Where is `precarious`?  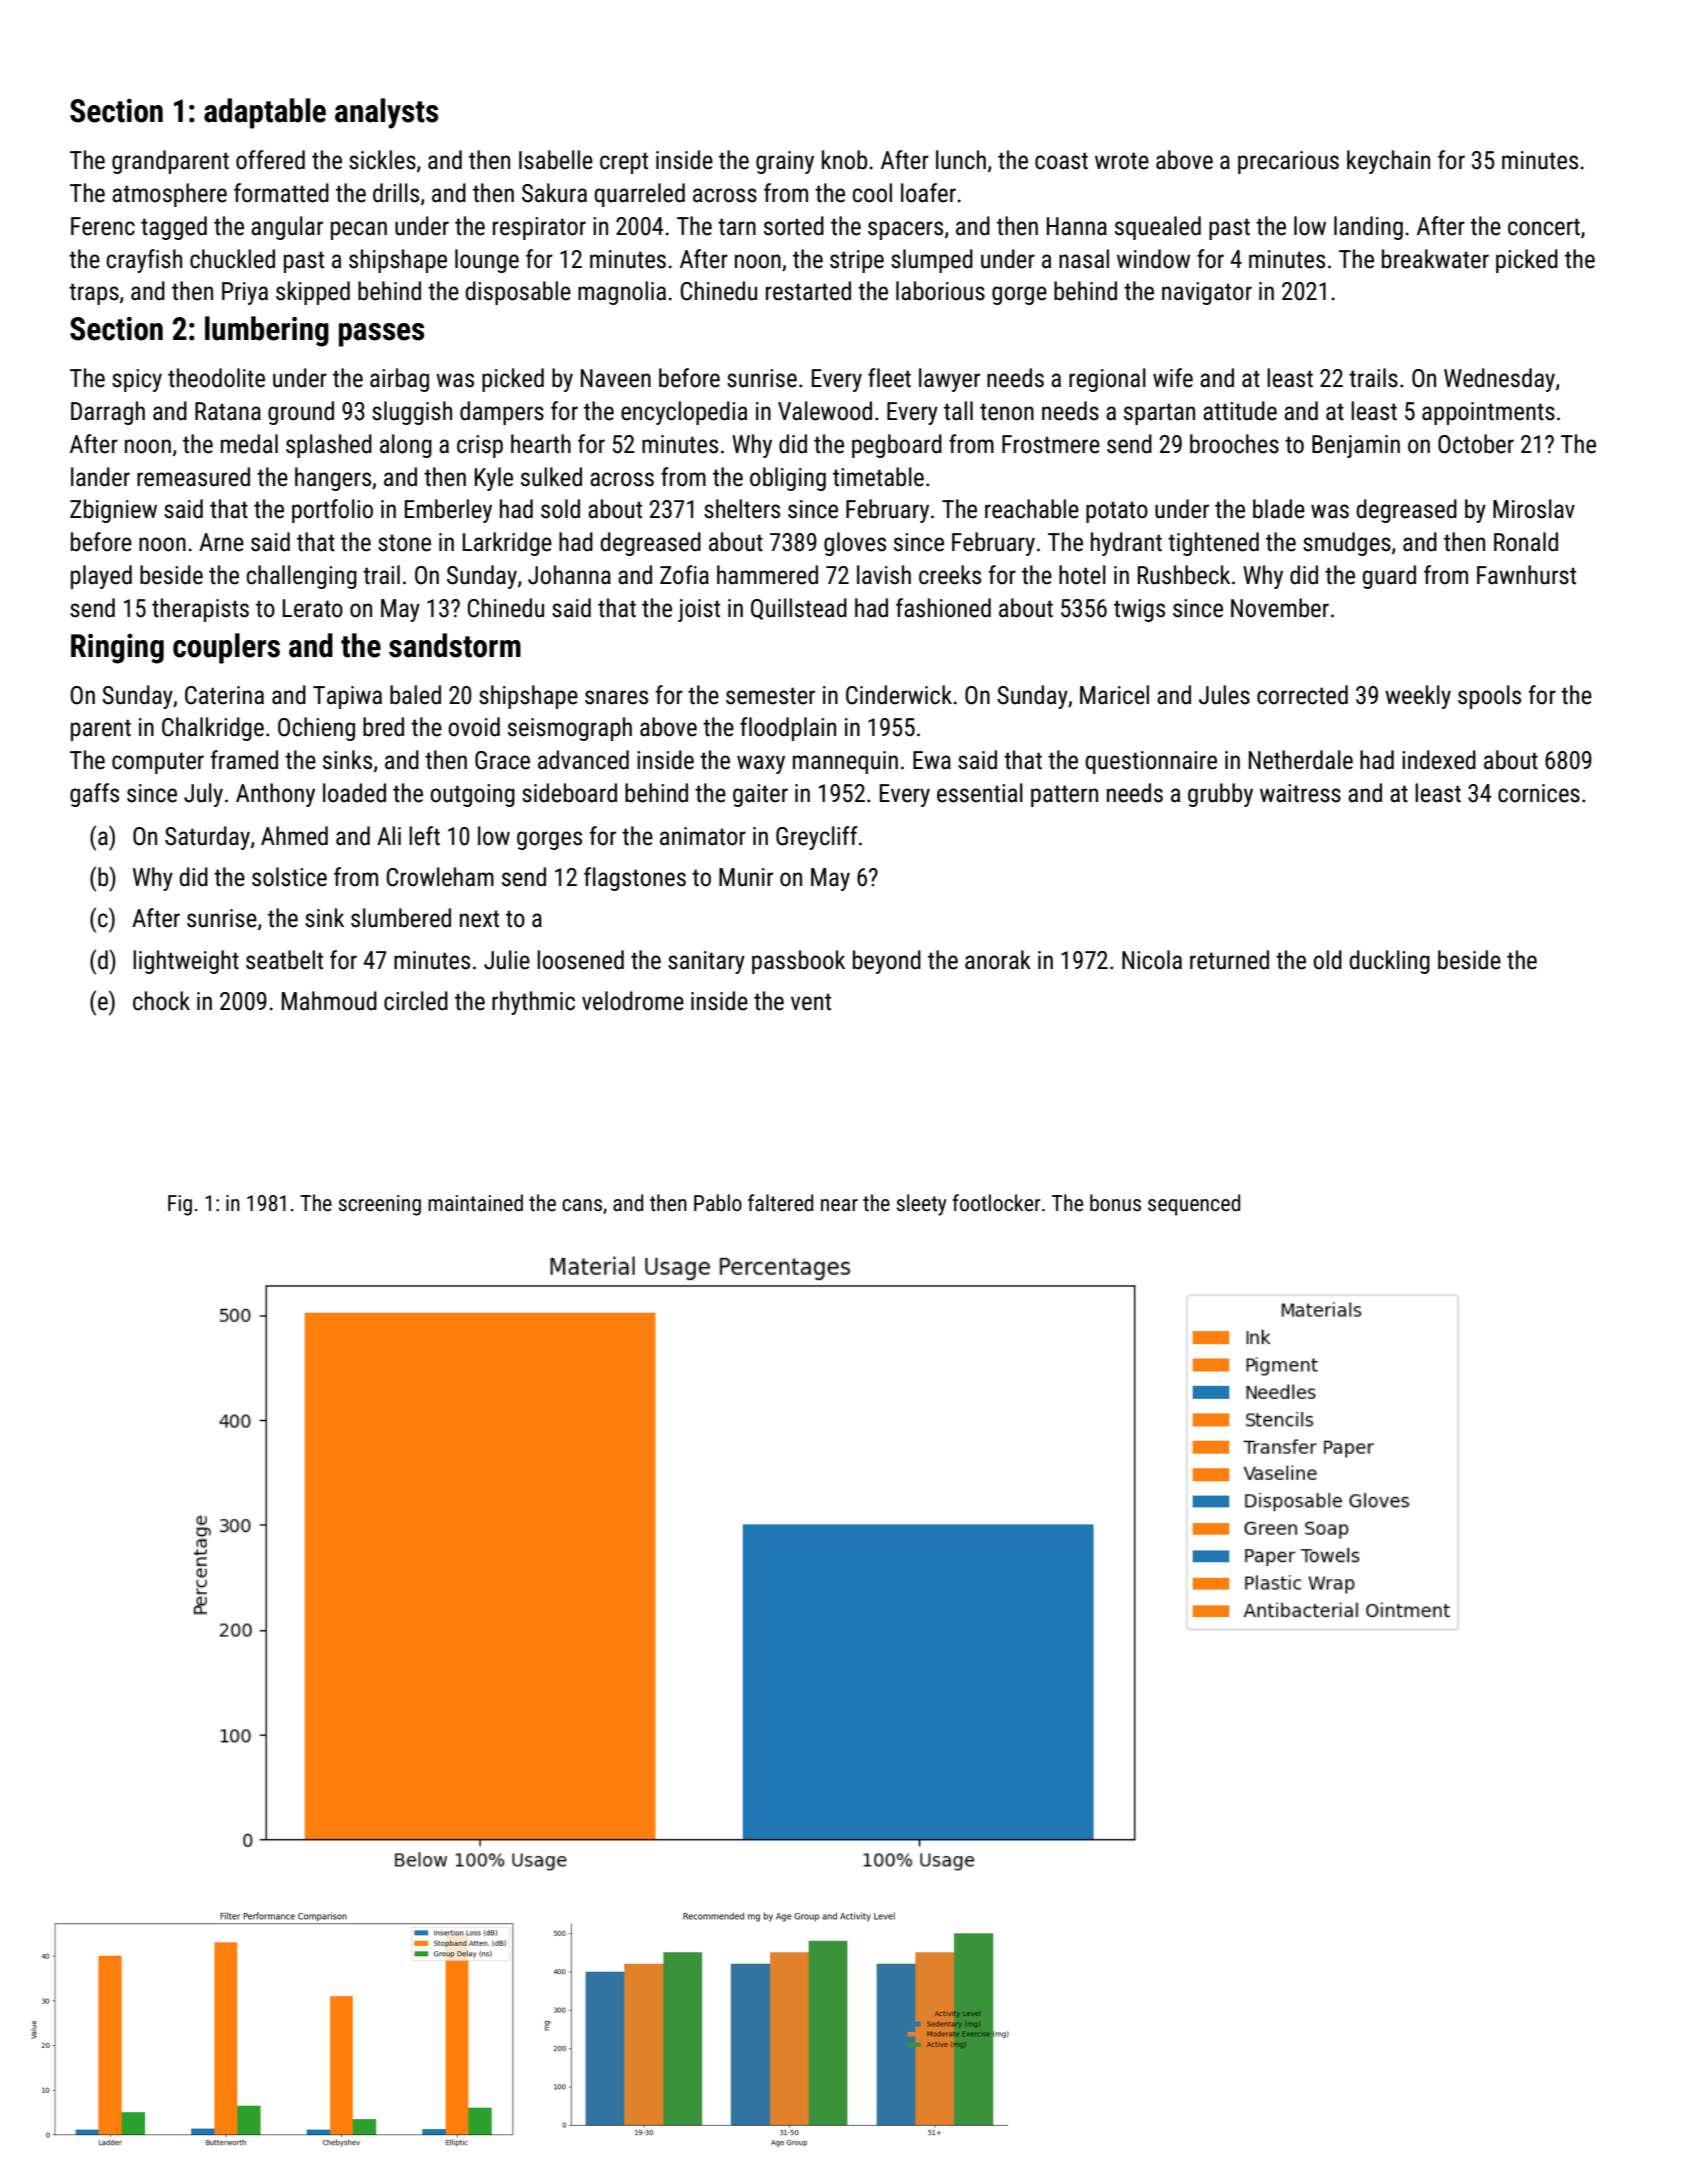 precarious is located at coordinates (1288, 162).
